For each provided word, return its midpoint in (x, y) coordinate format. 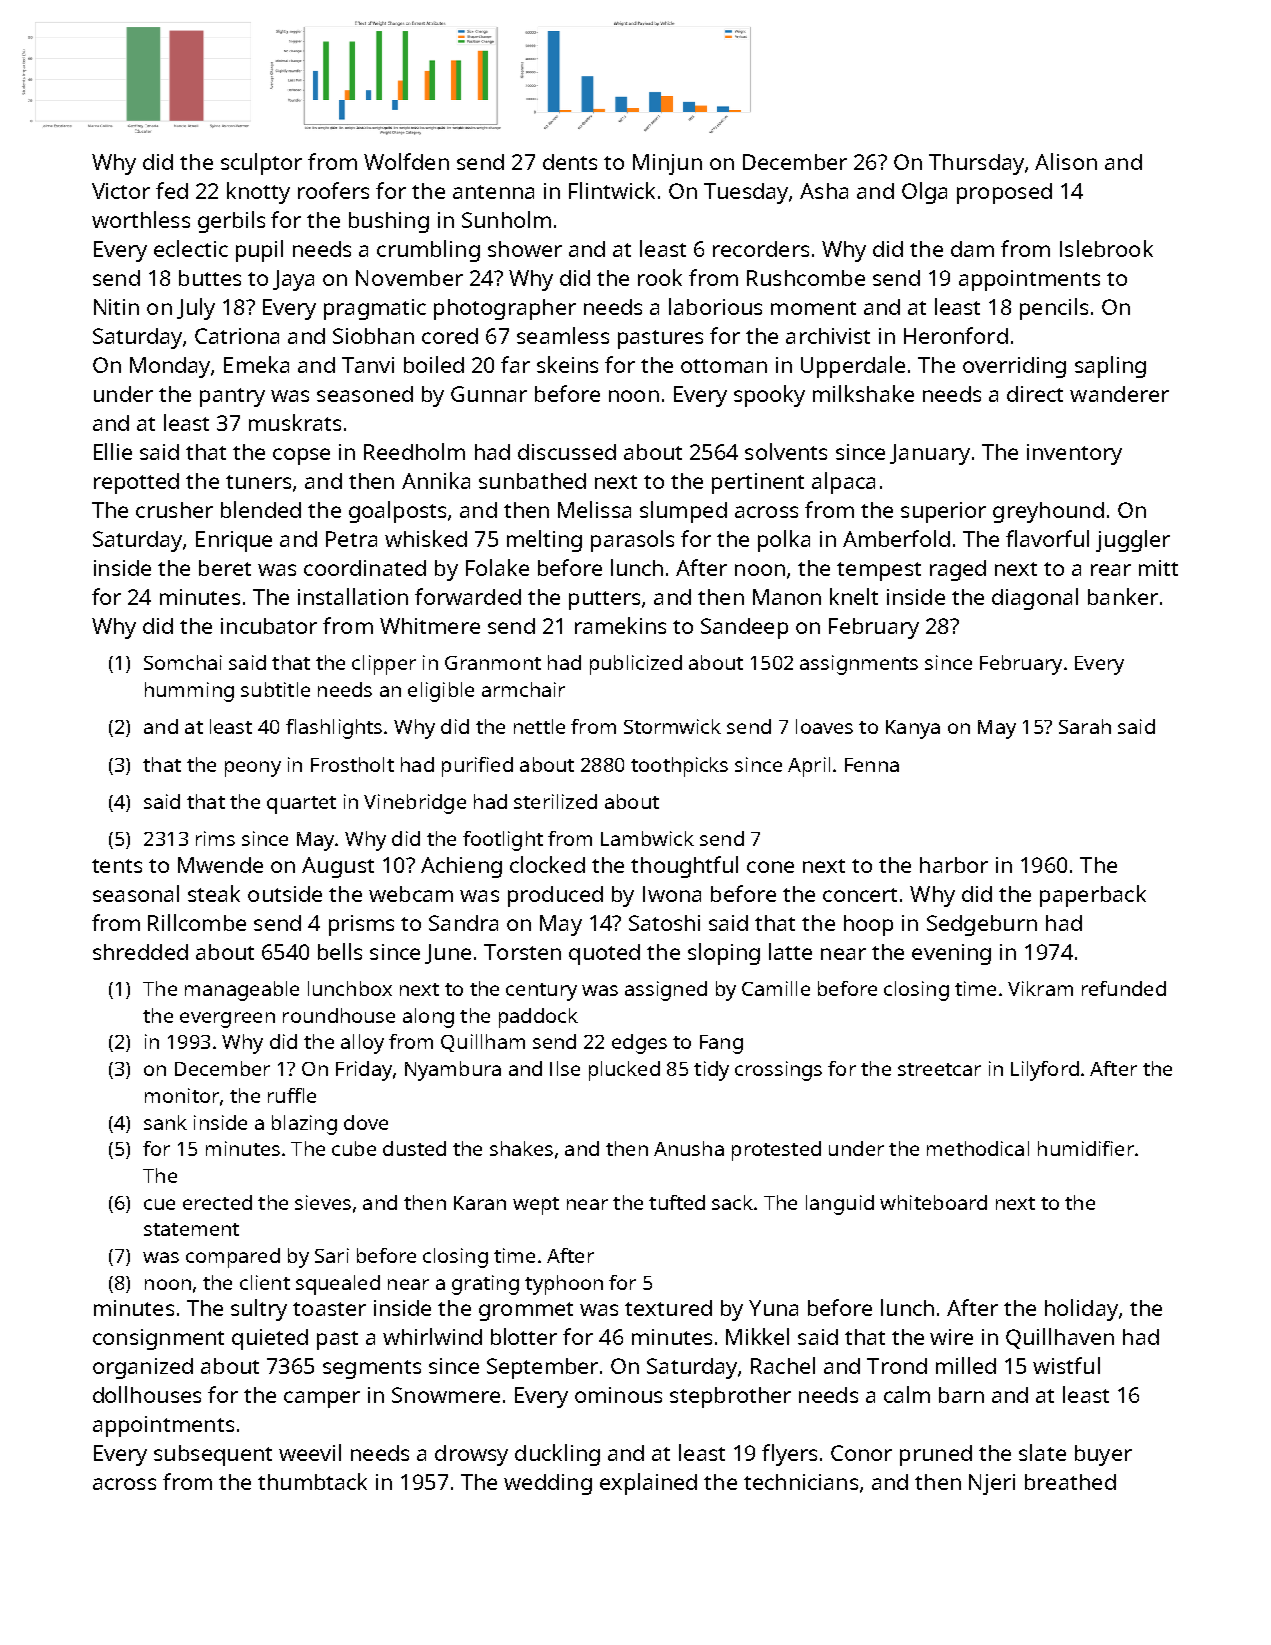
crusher (174, 510)
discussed (567, 452)
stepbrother (730, 1397)
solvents (786, 451)
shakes (521, 1148)
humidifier (1086, 1148)
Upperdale (853, 367)
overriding (1014, 367)
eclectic (191, 248)
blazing (304, 1125)
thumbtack (312, 1481)
